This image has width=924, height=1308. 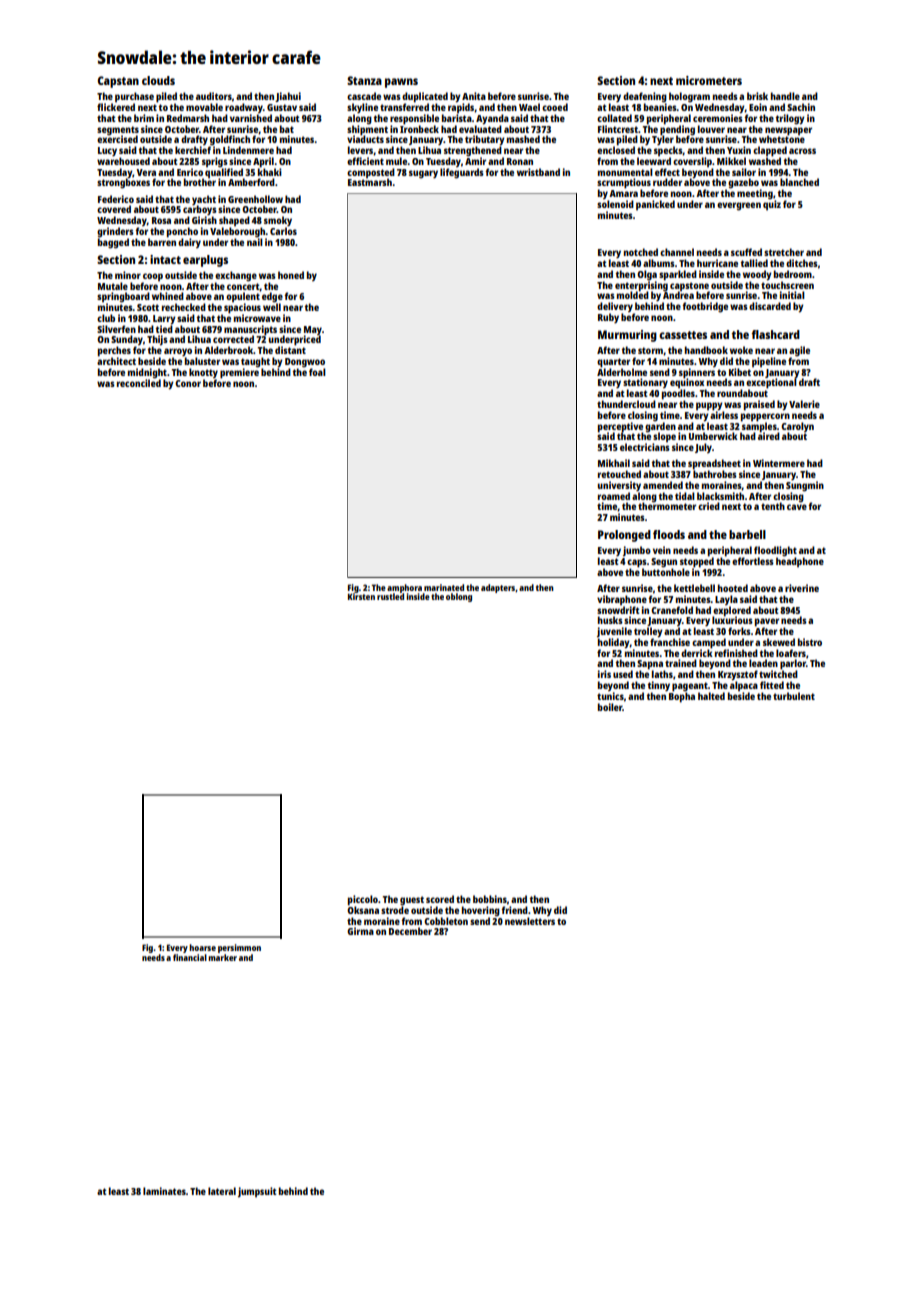 I want to click on December, so click(x=410, y=931).
